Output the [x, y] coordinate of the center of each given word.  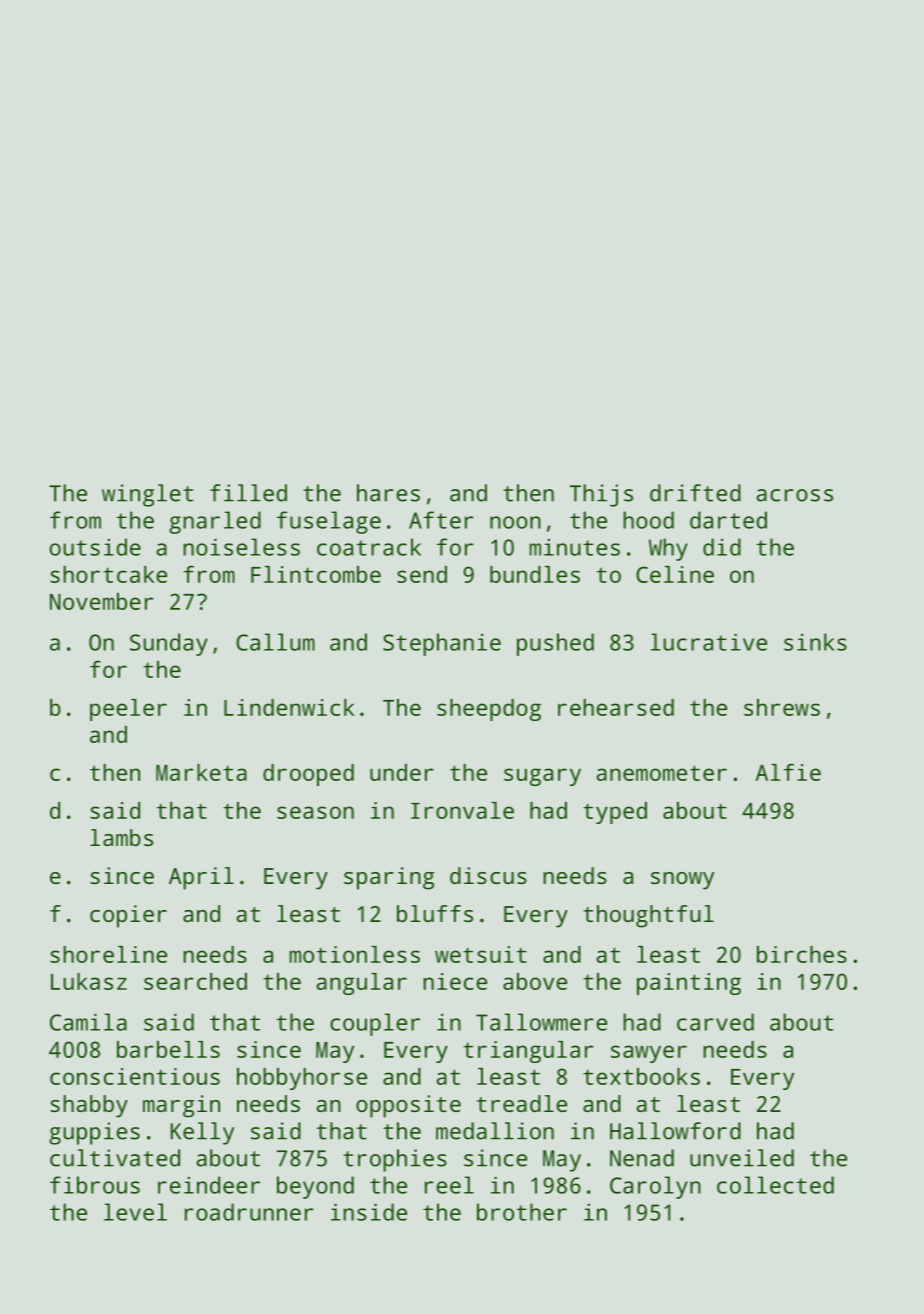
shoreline [108, 954]
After [441, 520]
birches [802, 954]
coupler [375, 1024]
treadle [522, 1103]
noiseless [241, 547]
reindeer [209, 1185]
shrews [782, 707]
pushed [555, 644]
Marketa [201, 772]
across [794, 495]
